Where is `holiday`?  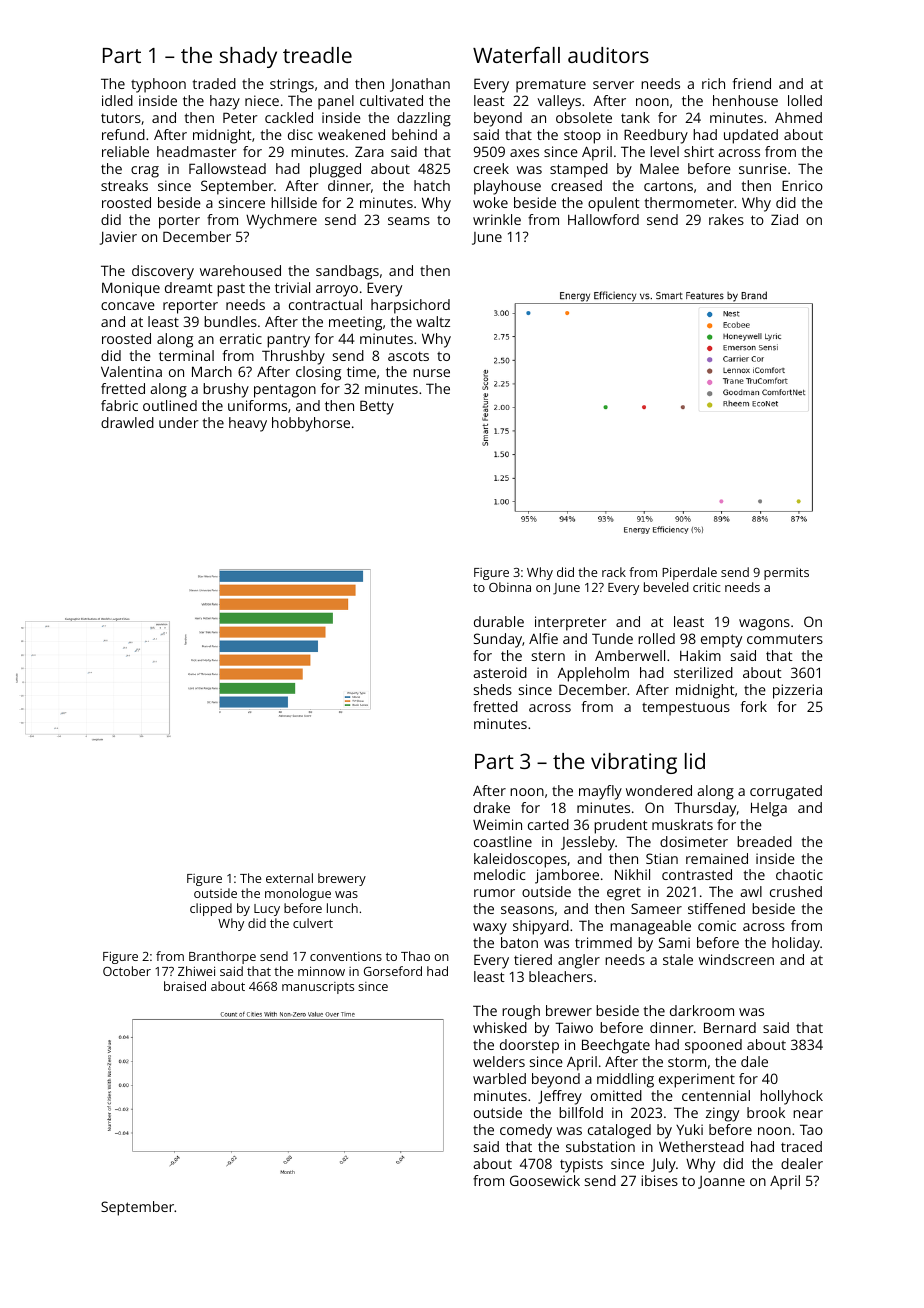
holiday is located at coordinates (796, 944).
